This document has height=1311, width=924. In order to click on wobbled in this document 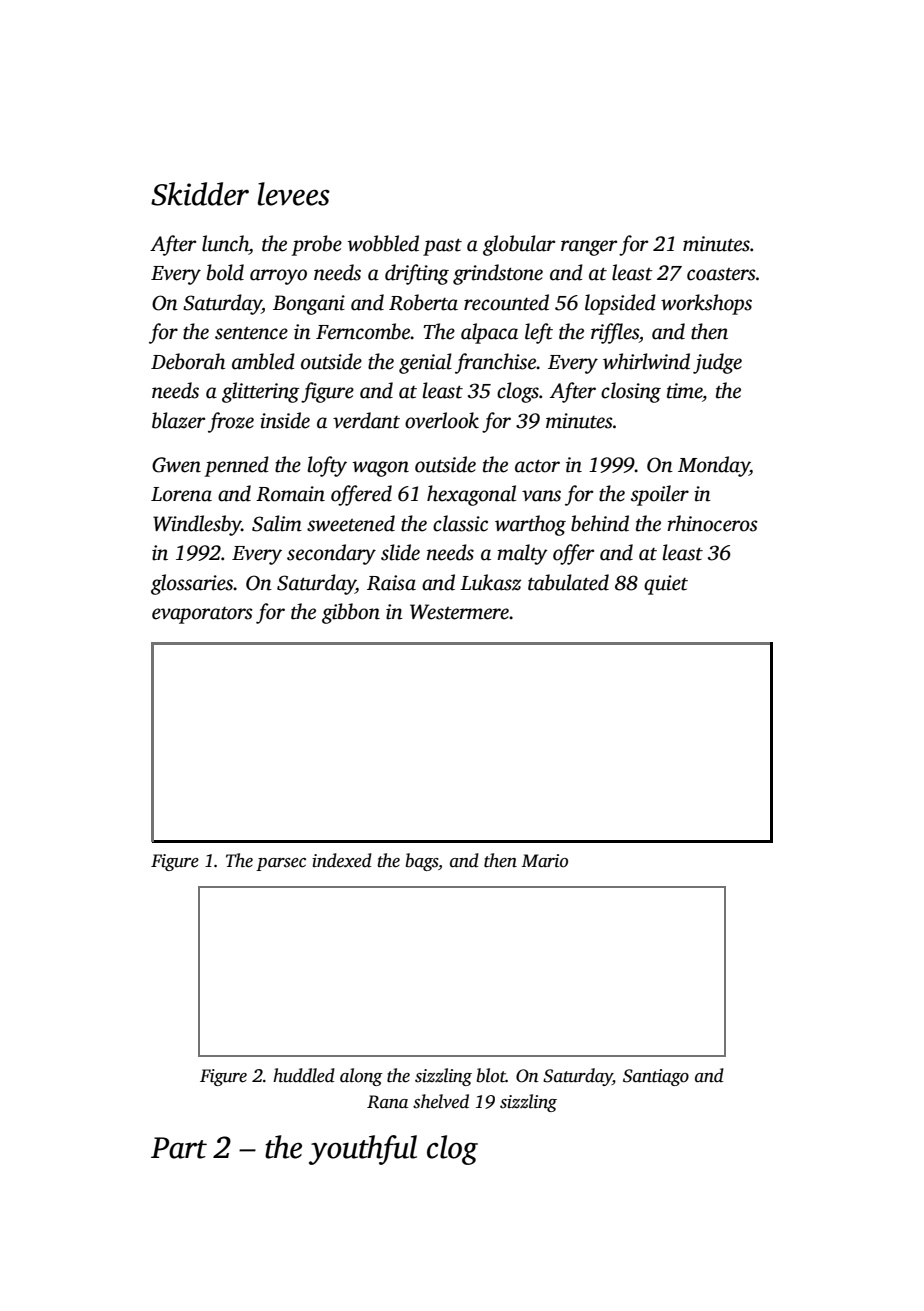, I will do `click(383, 243)`.
